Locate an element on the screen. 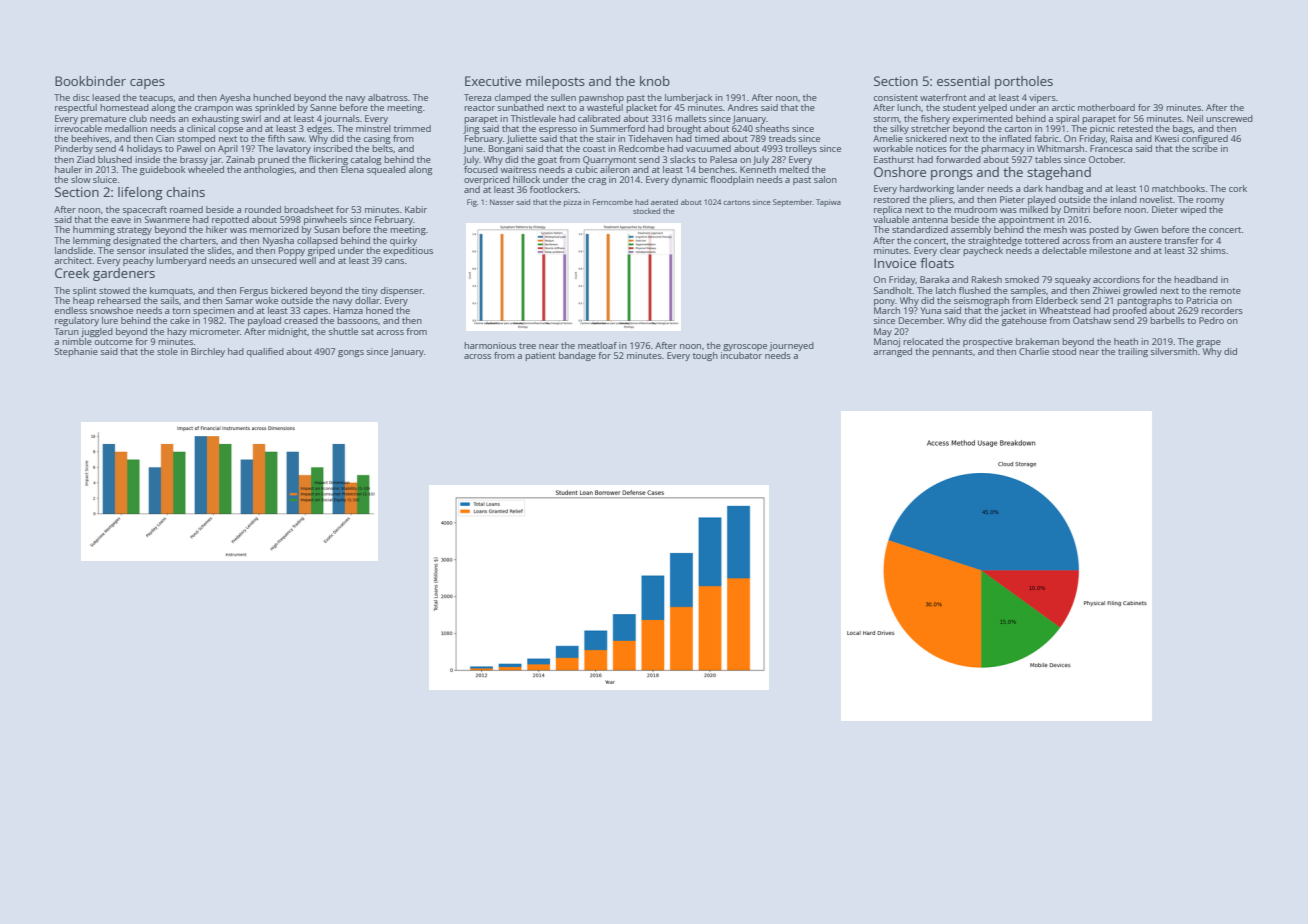 This screenshot has height=924, width=1308. stocked is located at coordinates (646, 211).
